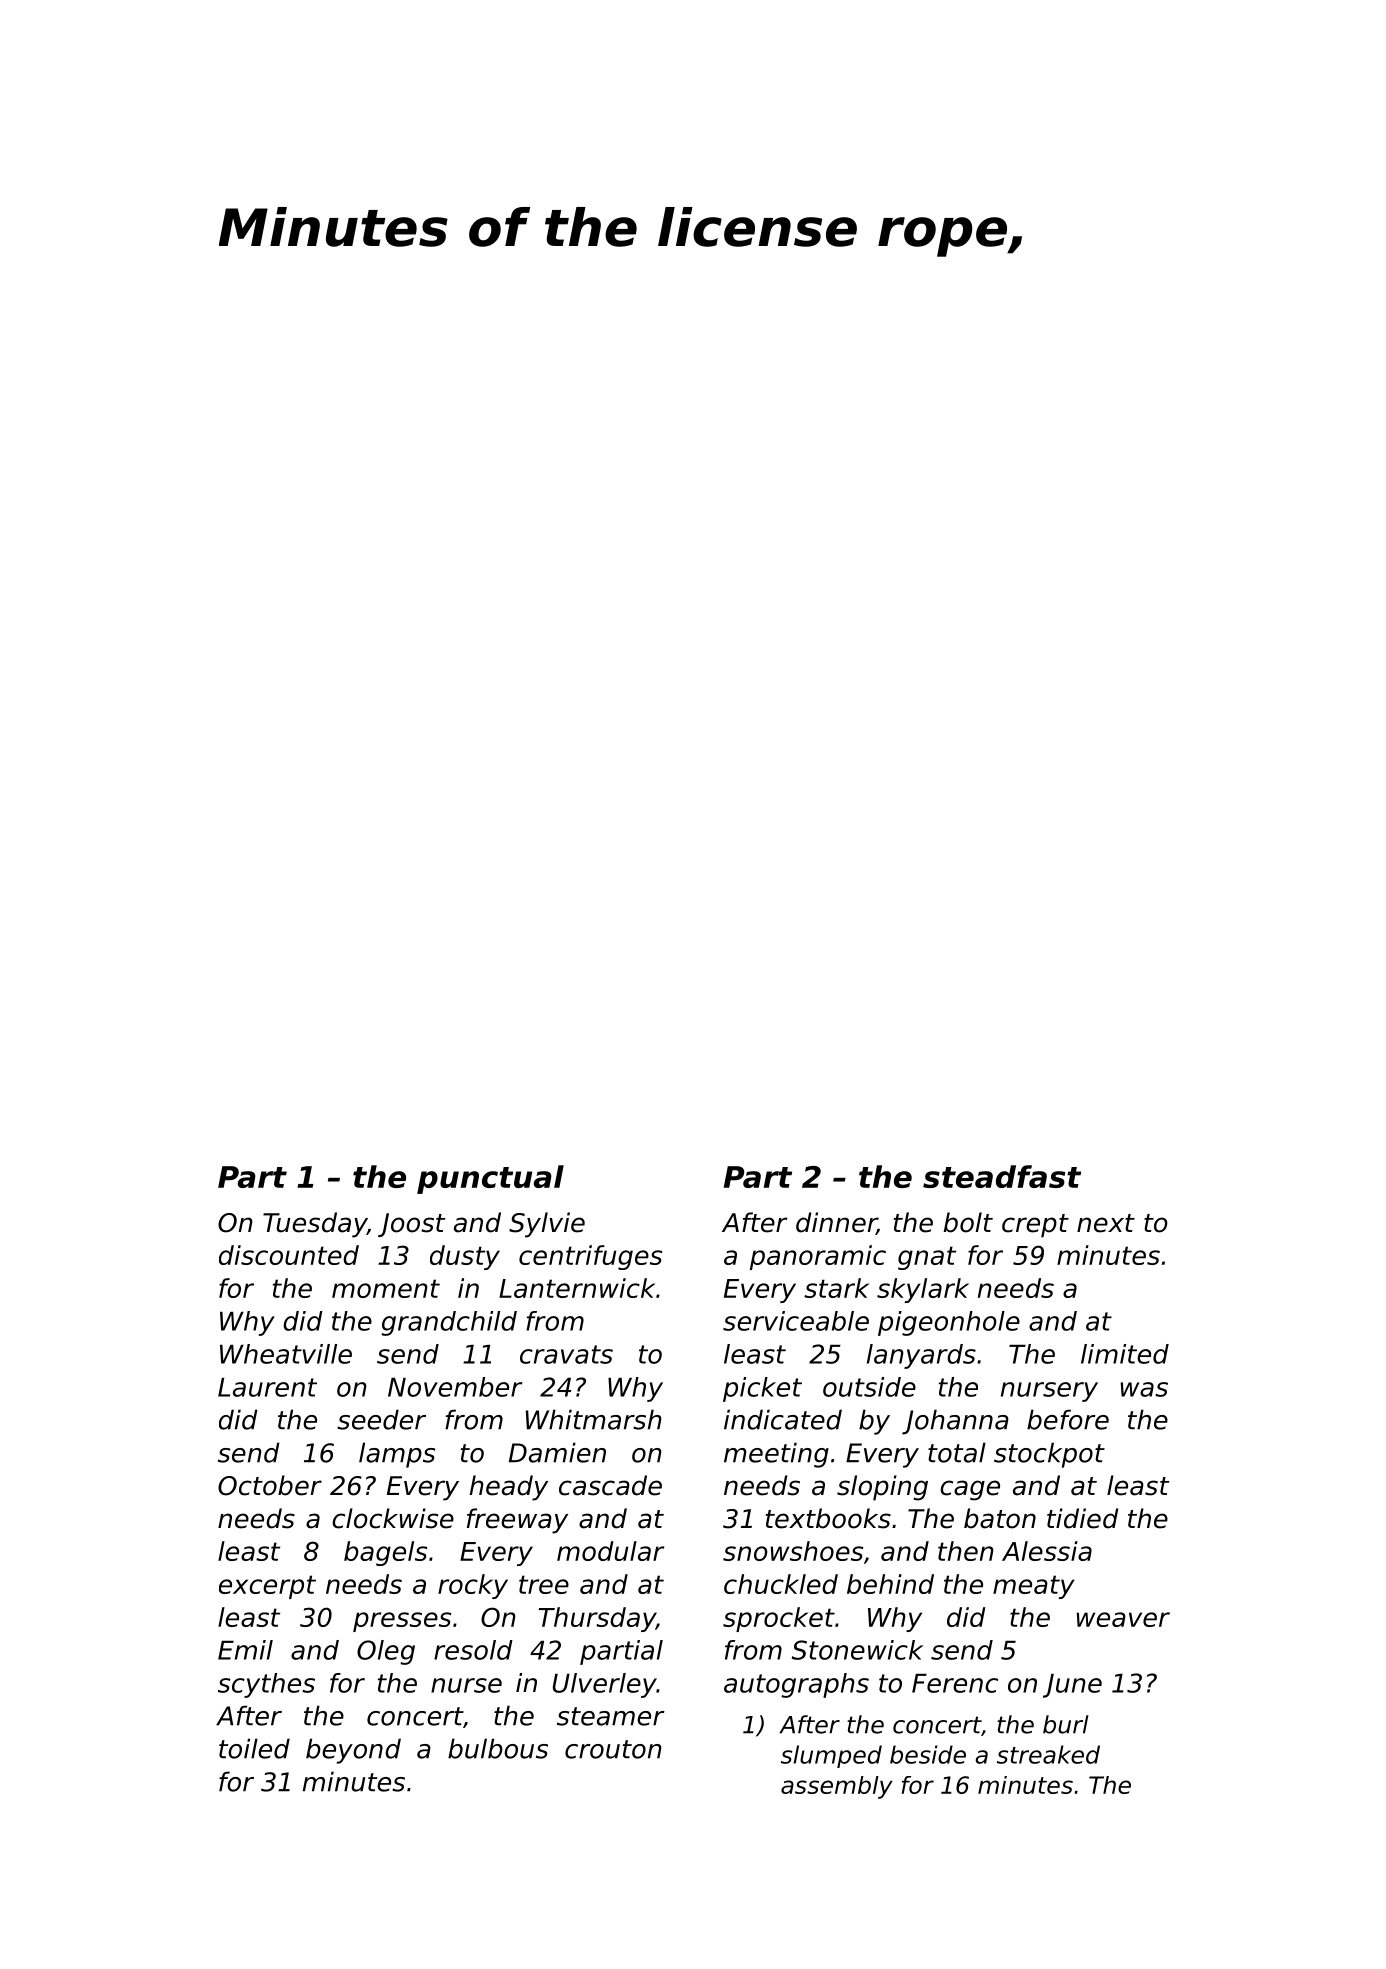 The image size is (1386, 1969). Describe the element at coordinates (547, 1225) in the page. I see `Sylvie` at that location.
